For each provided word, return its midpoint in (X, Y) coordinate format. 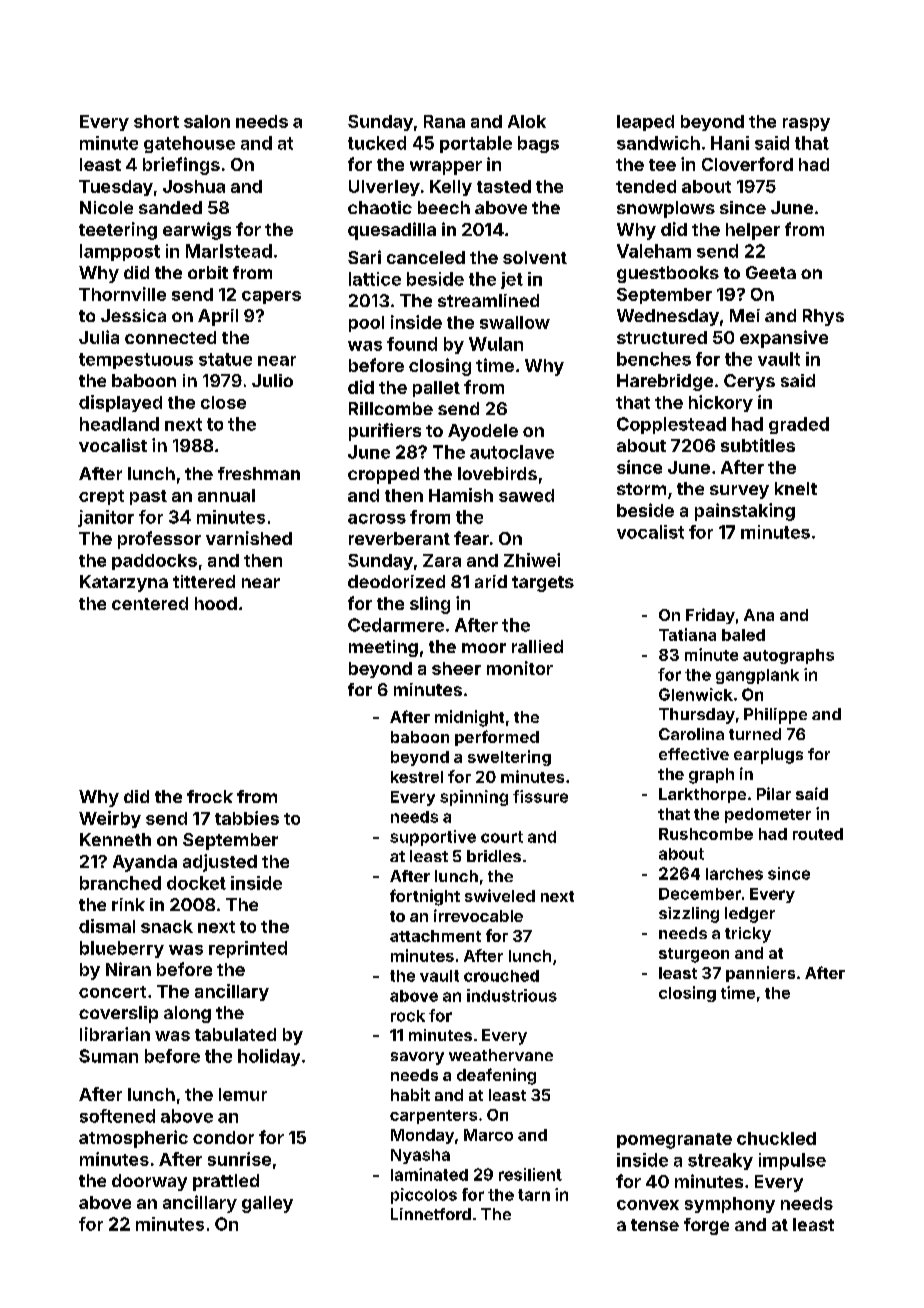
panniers (760, 974)
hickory (721, 403)
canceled (426, 257)
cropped (383, 475)
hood (216, 603)
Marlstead (229, 251)
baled (743, 635)
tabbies (247, 818)
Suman (108, 1056)
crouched (501, 976)
